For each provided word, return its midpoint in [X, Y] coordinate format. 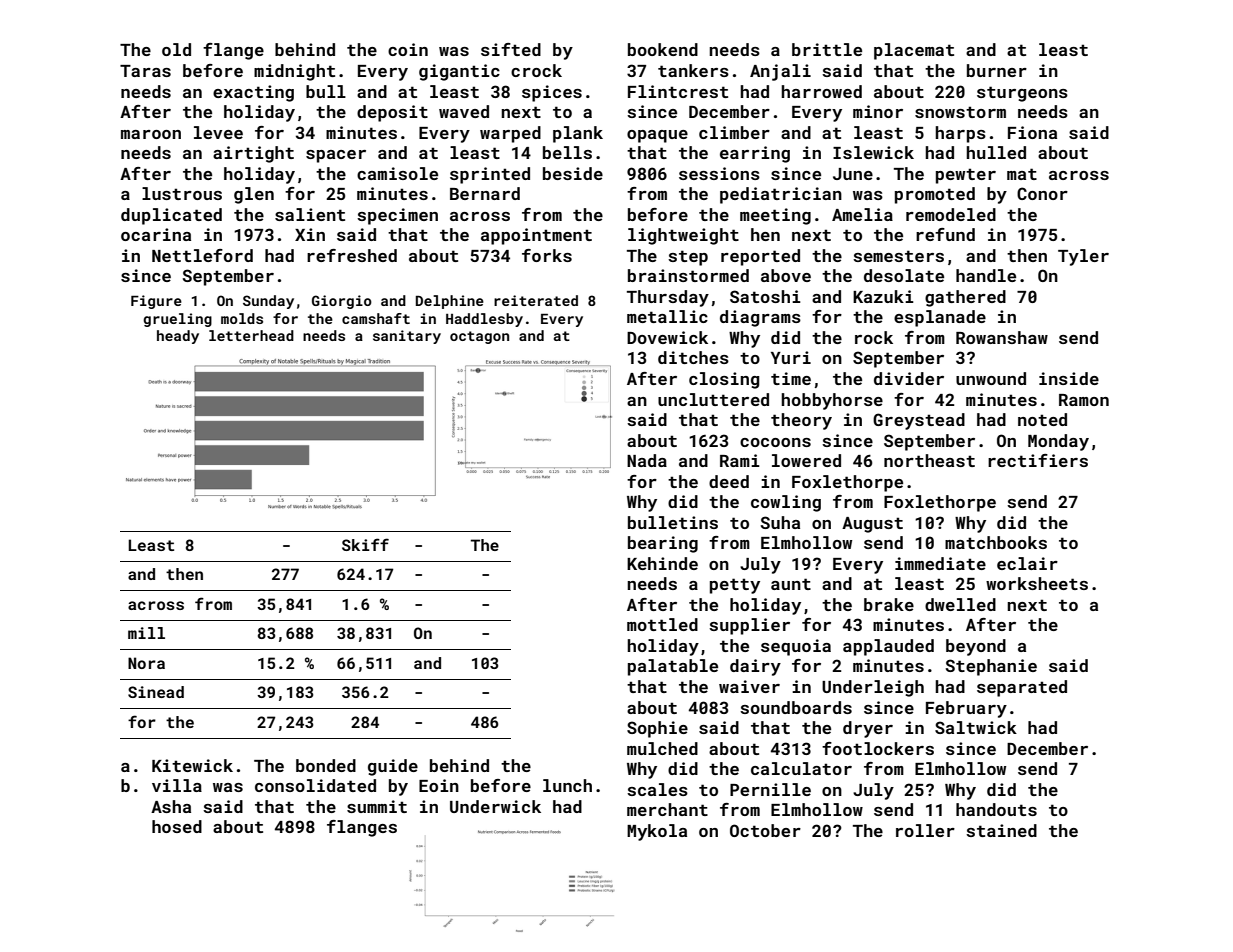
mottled [662, 624]
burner [997, 70]
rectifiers [1038, 460]
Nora [146, 663]
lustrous [182, 193]
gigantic [459, 72]
